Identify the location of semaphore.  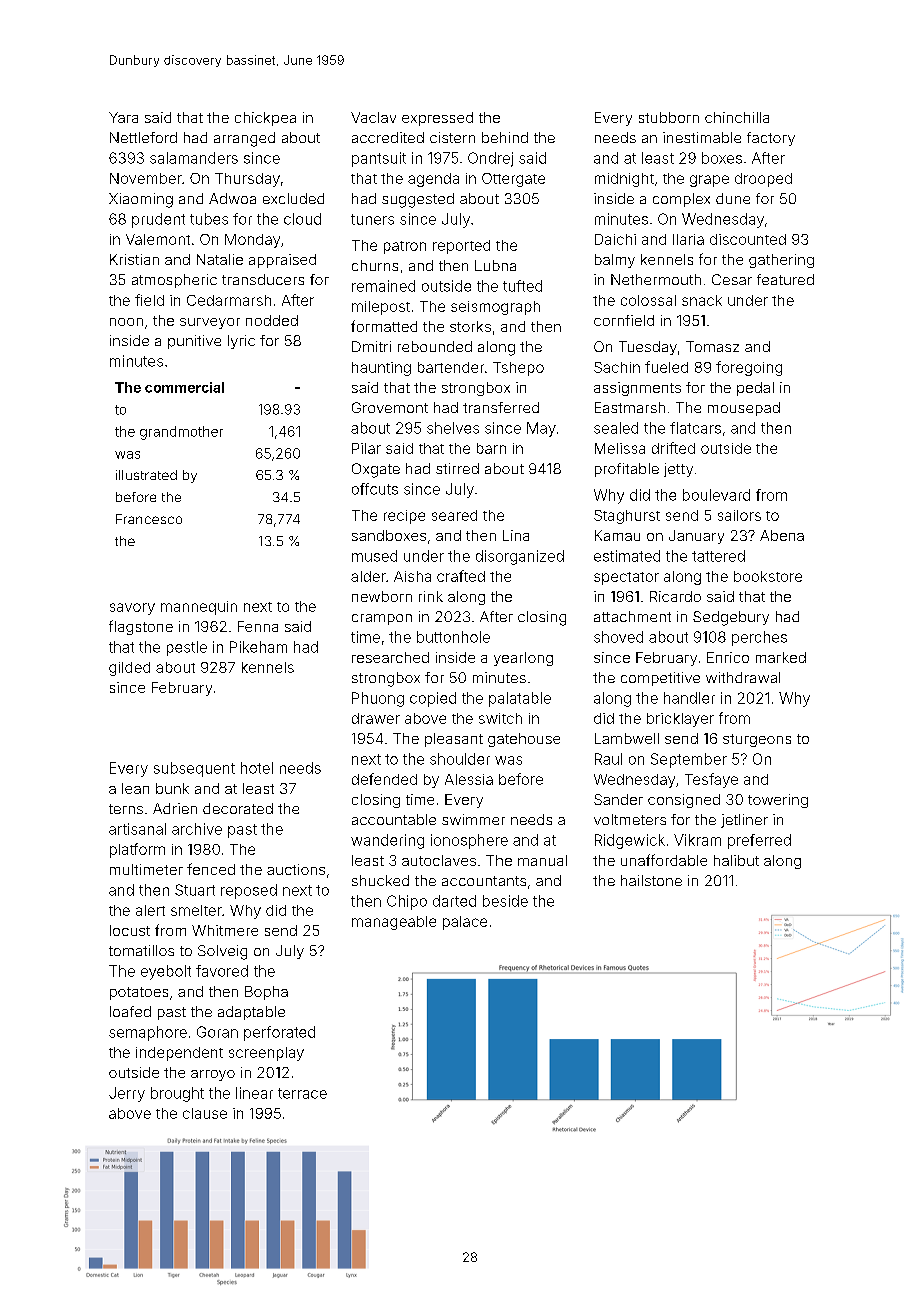
(148, 1033).
